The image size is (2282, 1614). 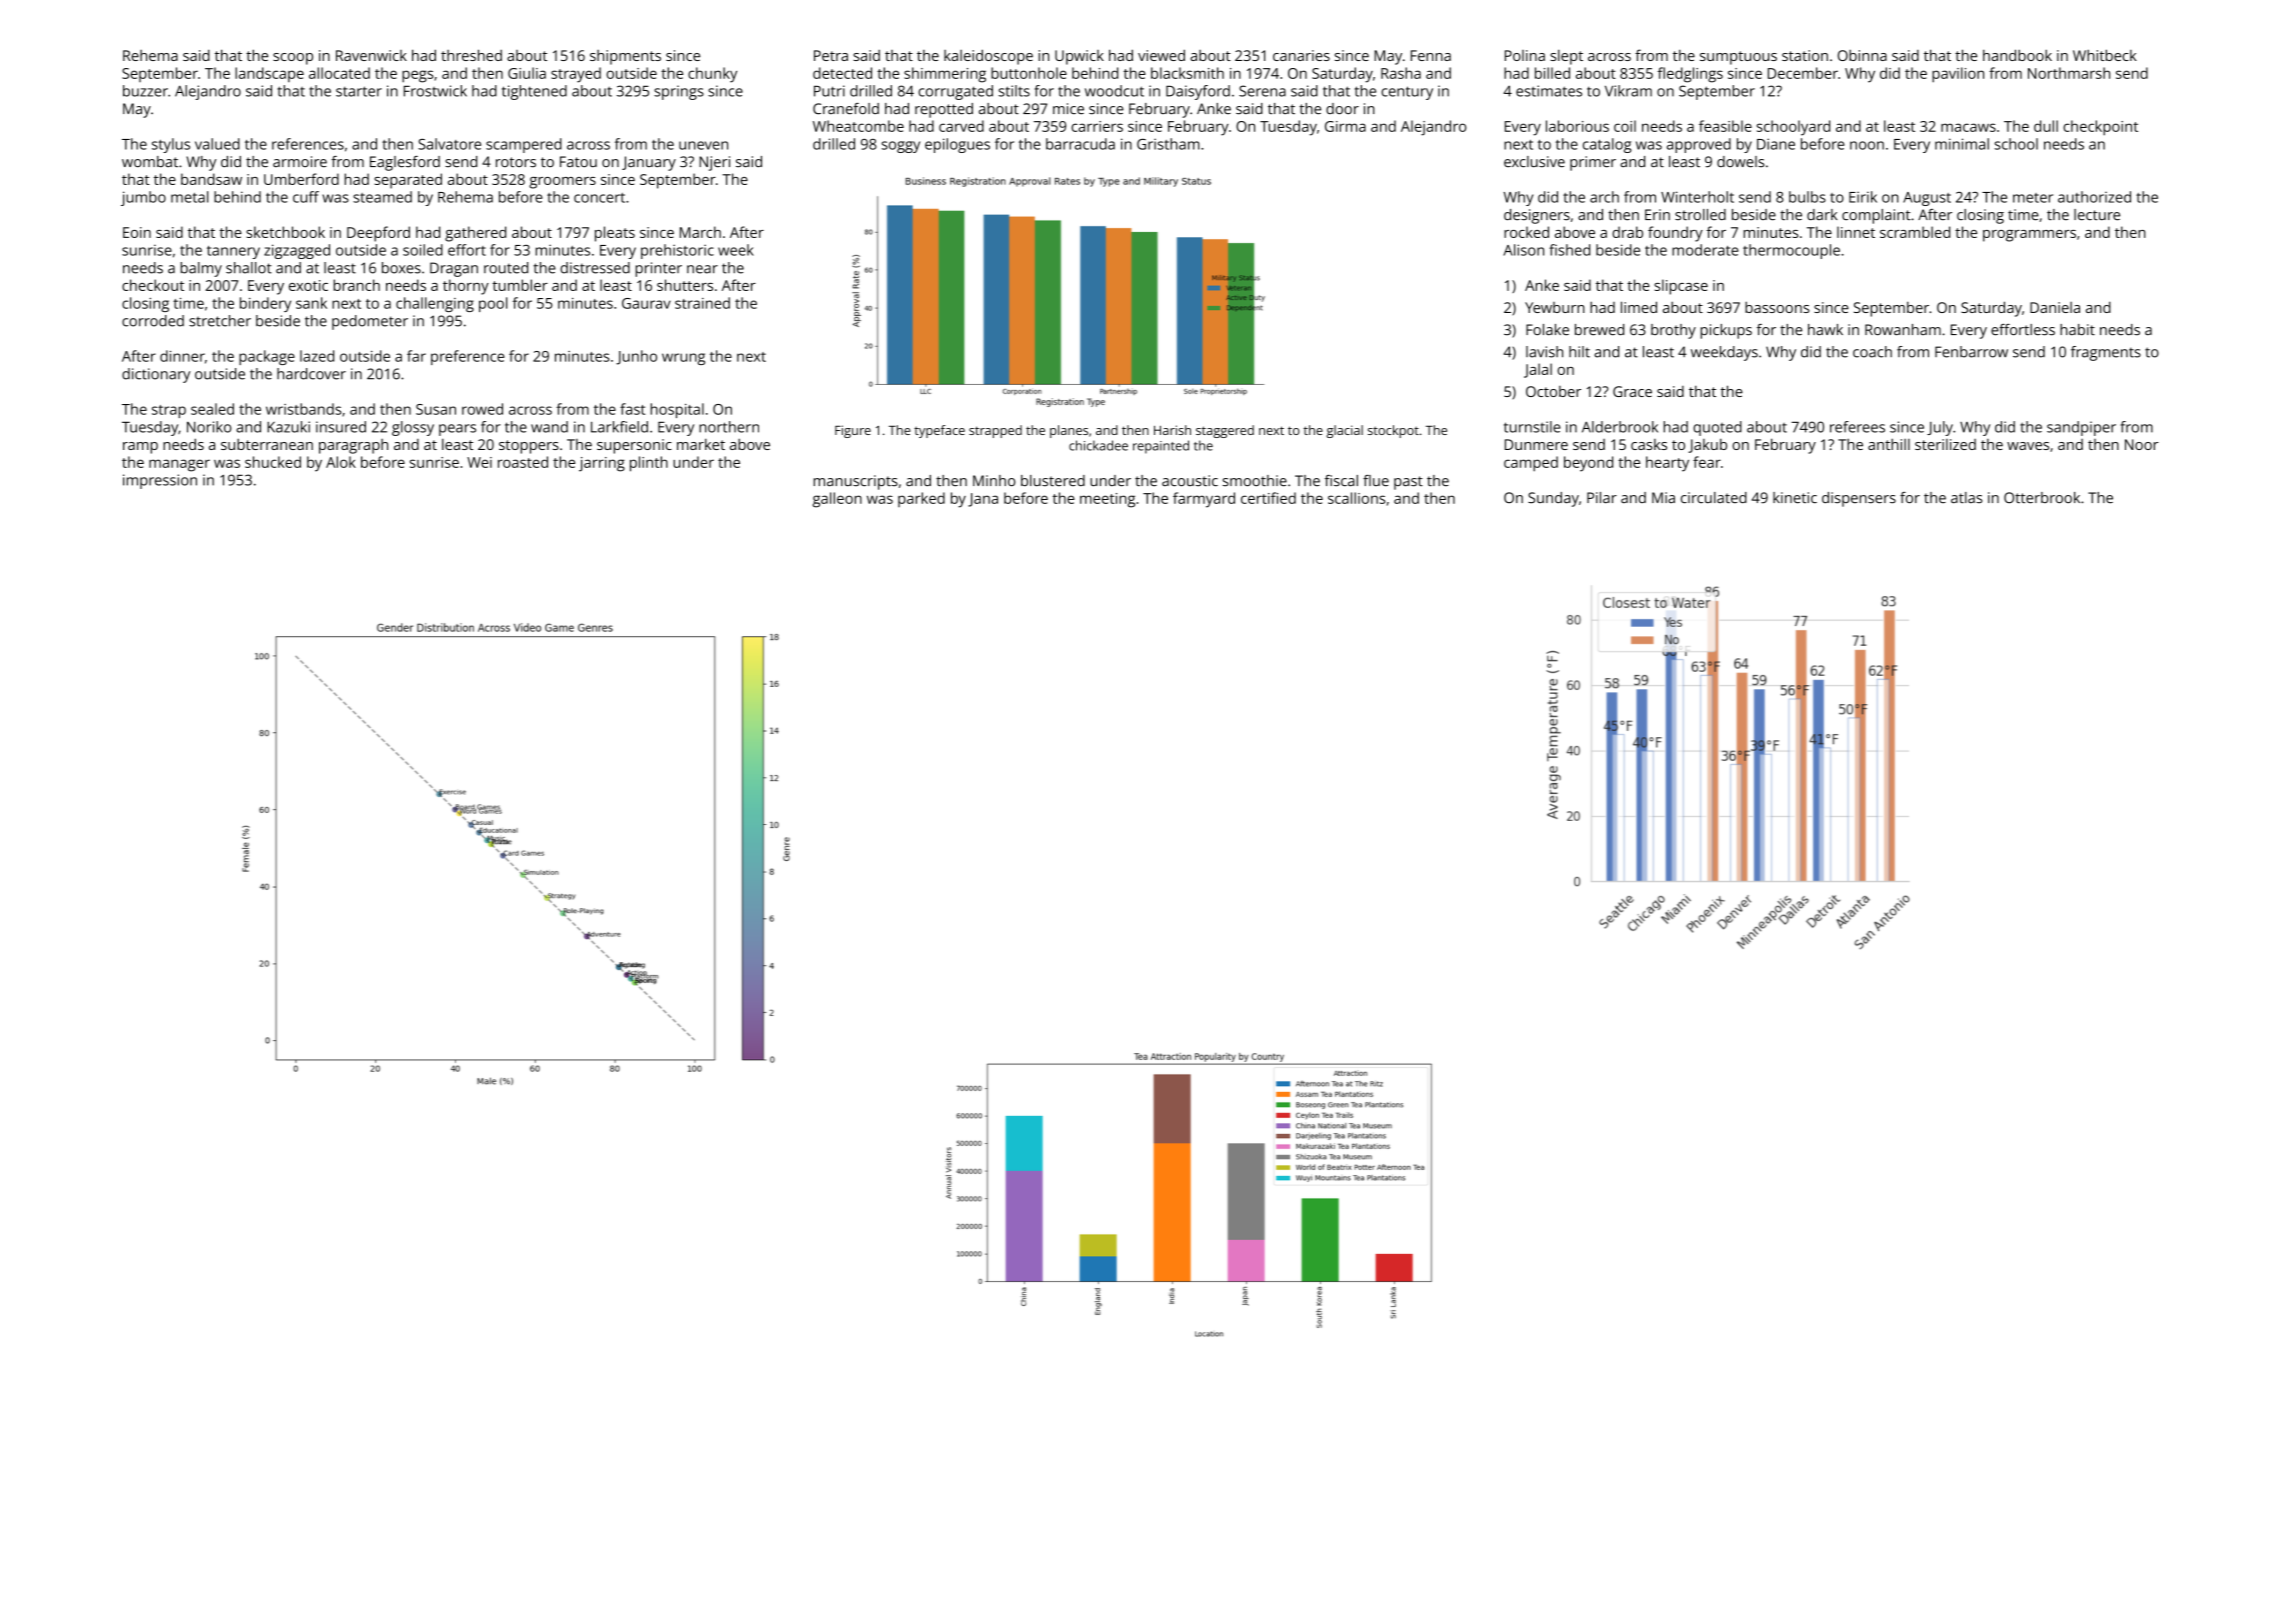 I want to click on sketchbook, so click(x=285, y=232).
